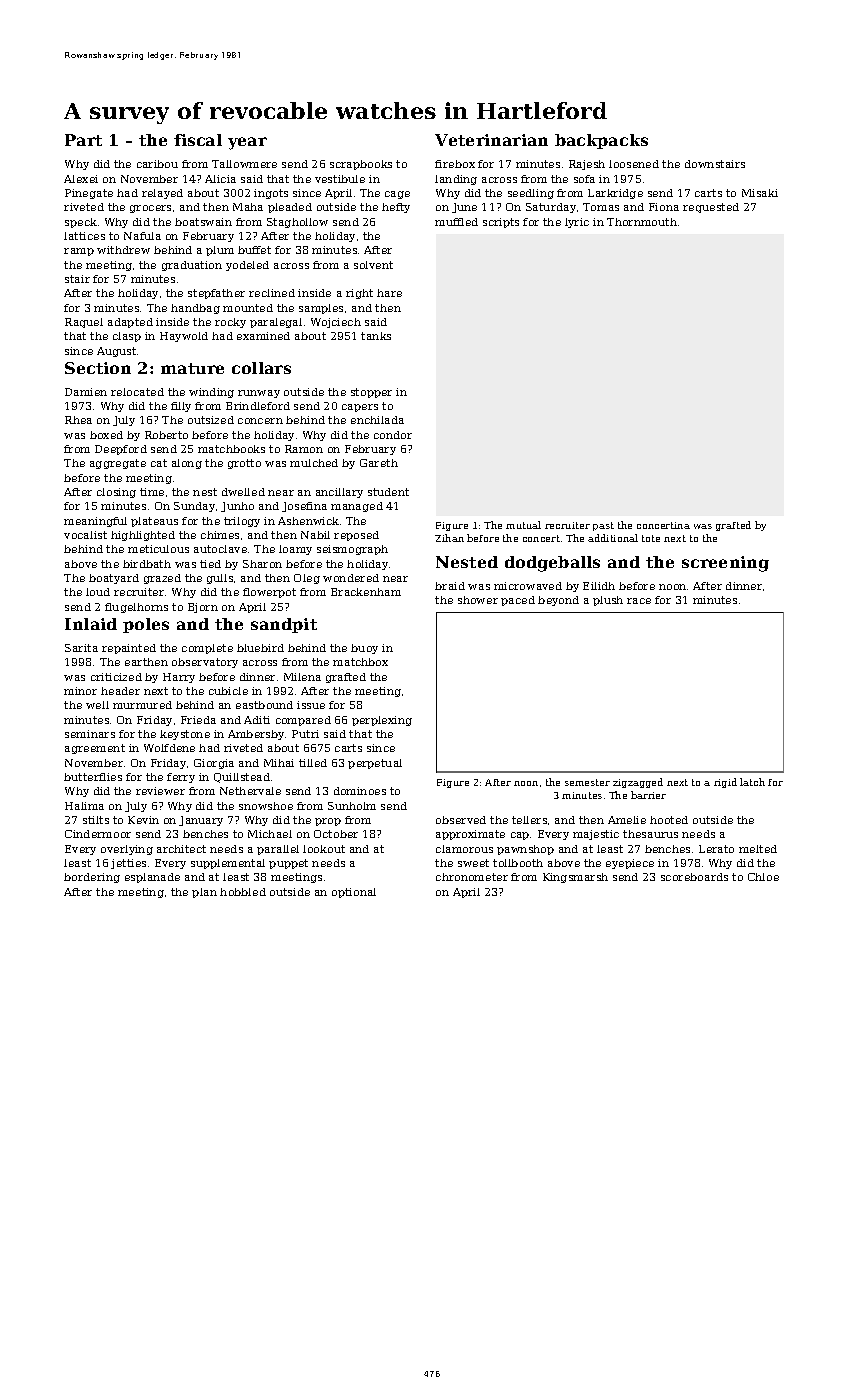  What do you see at coordinates (160, 791) in the screenshot?
I see `reviewer` at bounding box center [160, 791].
